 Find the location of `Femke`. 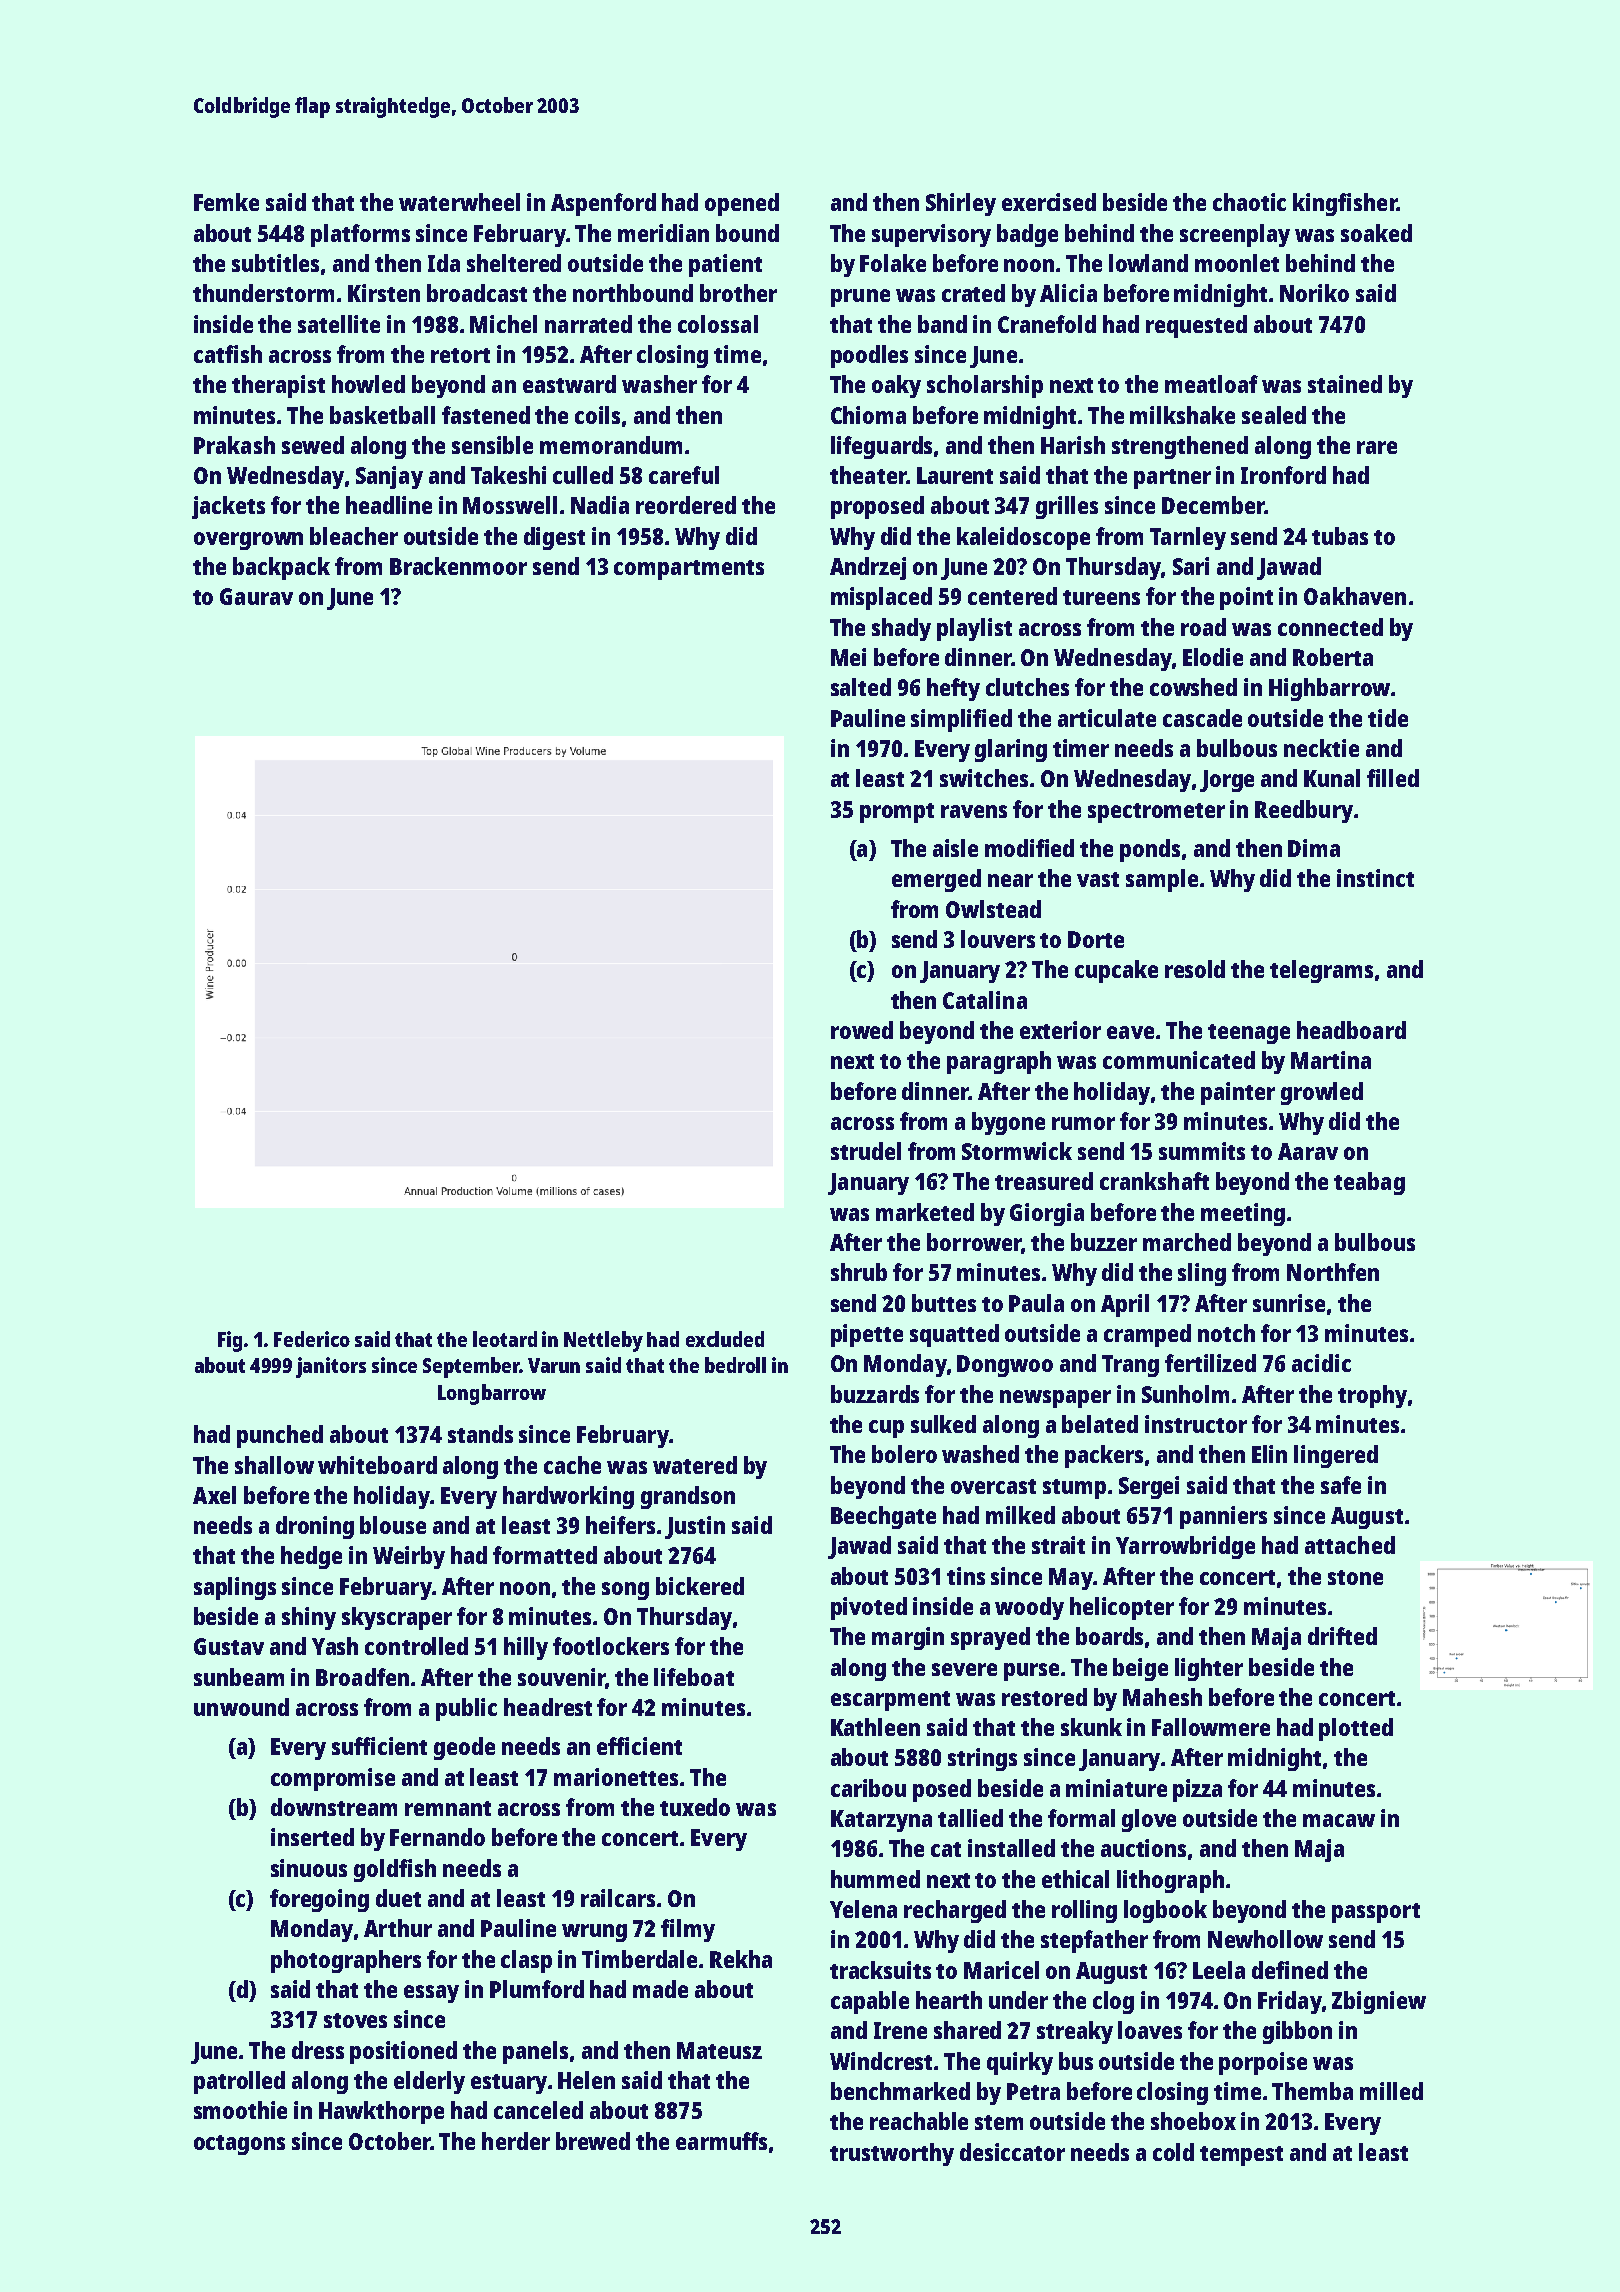

Femke is located at coordinates (226, 202).
